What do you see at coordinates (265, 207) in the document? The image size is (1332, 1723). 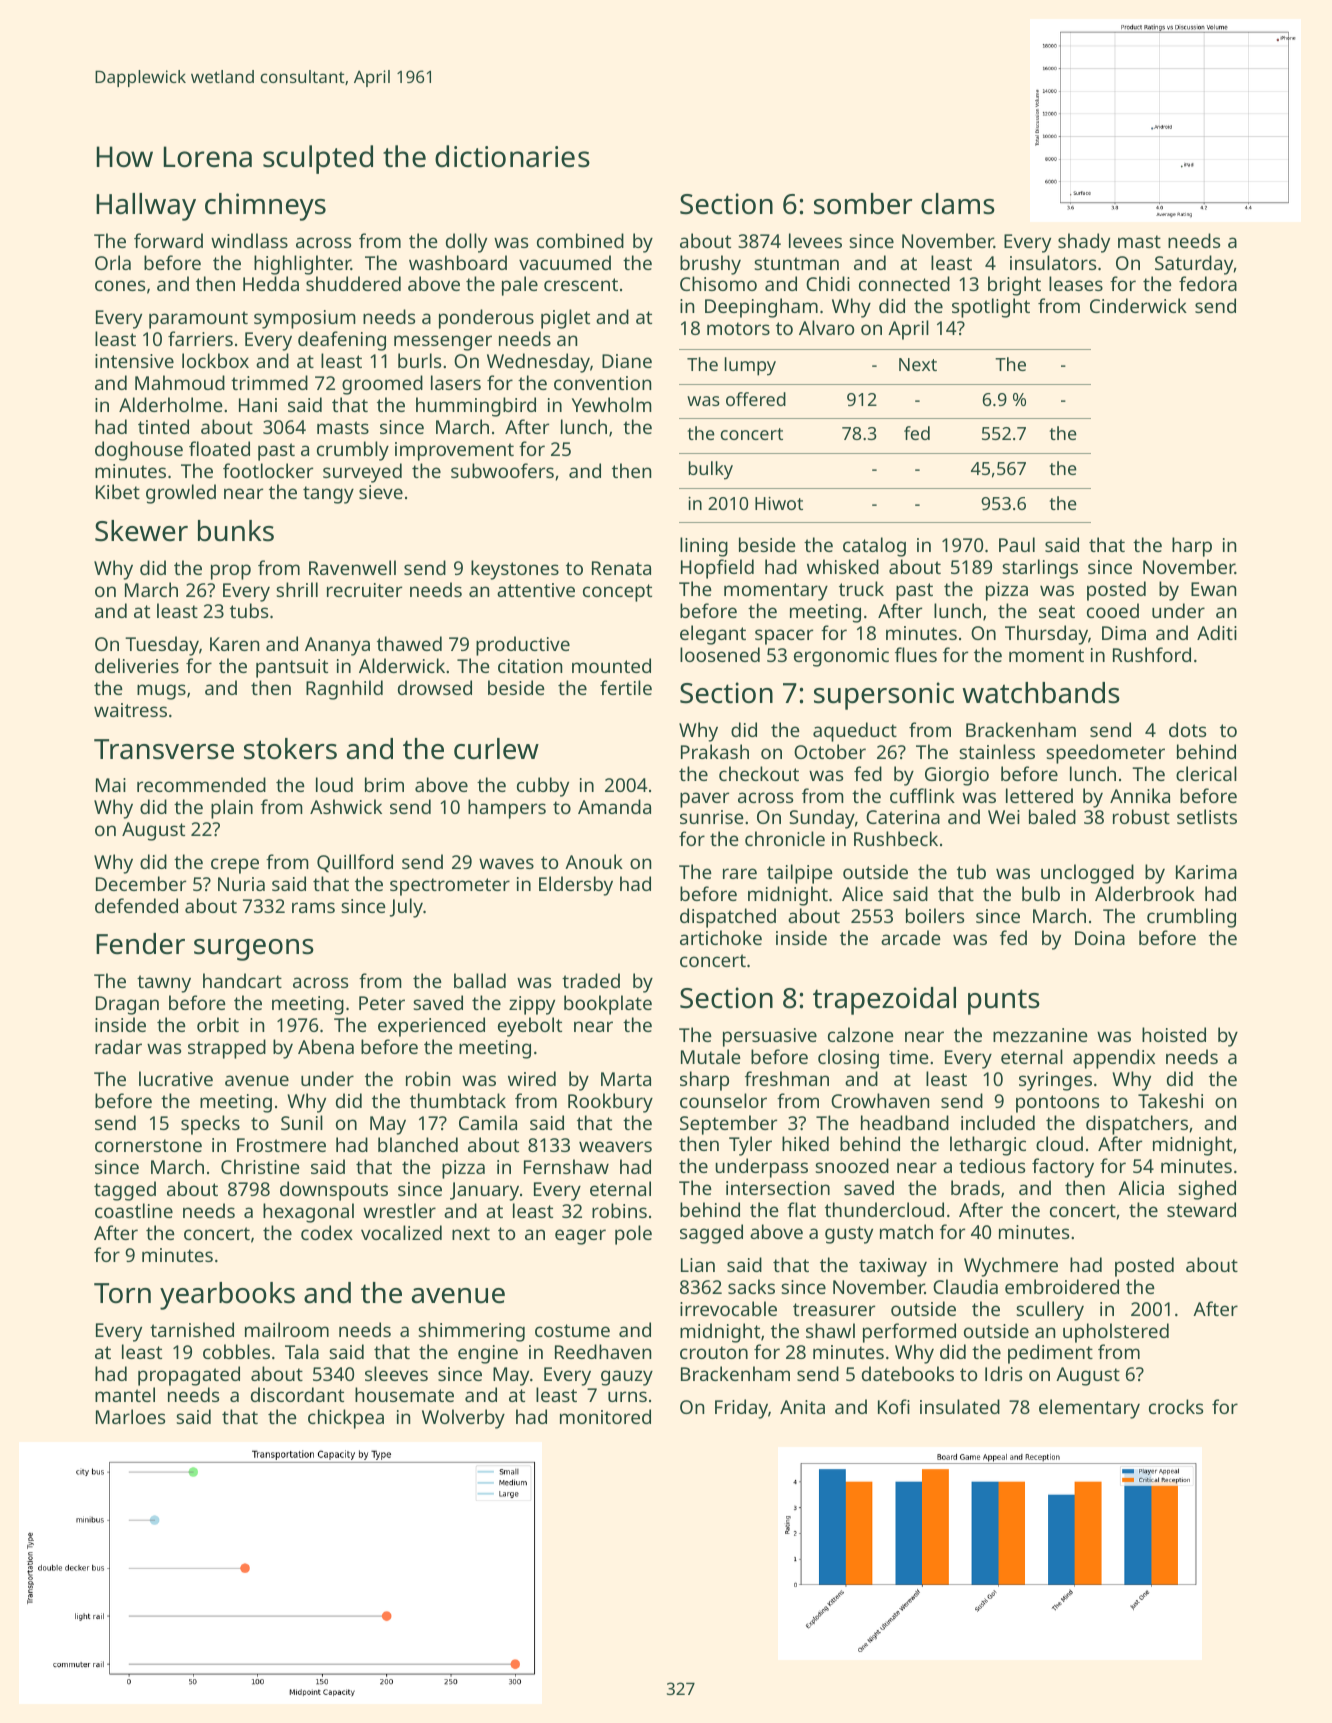 I see `chimneys` at bounding box center [265, 207].
